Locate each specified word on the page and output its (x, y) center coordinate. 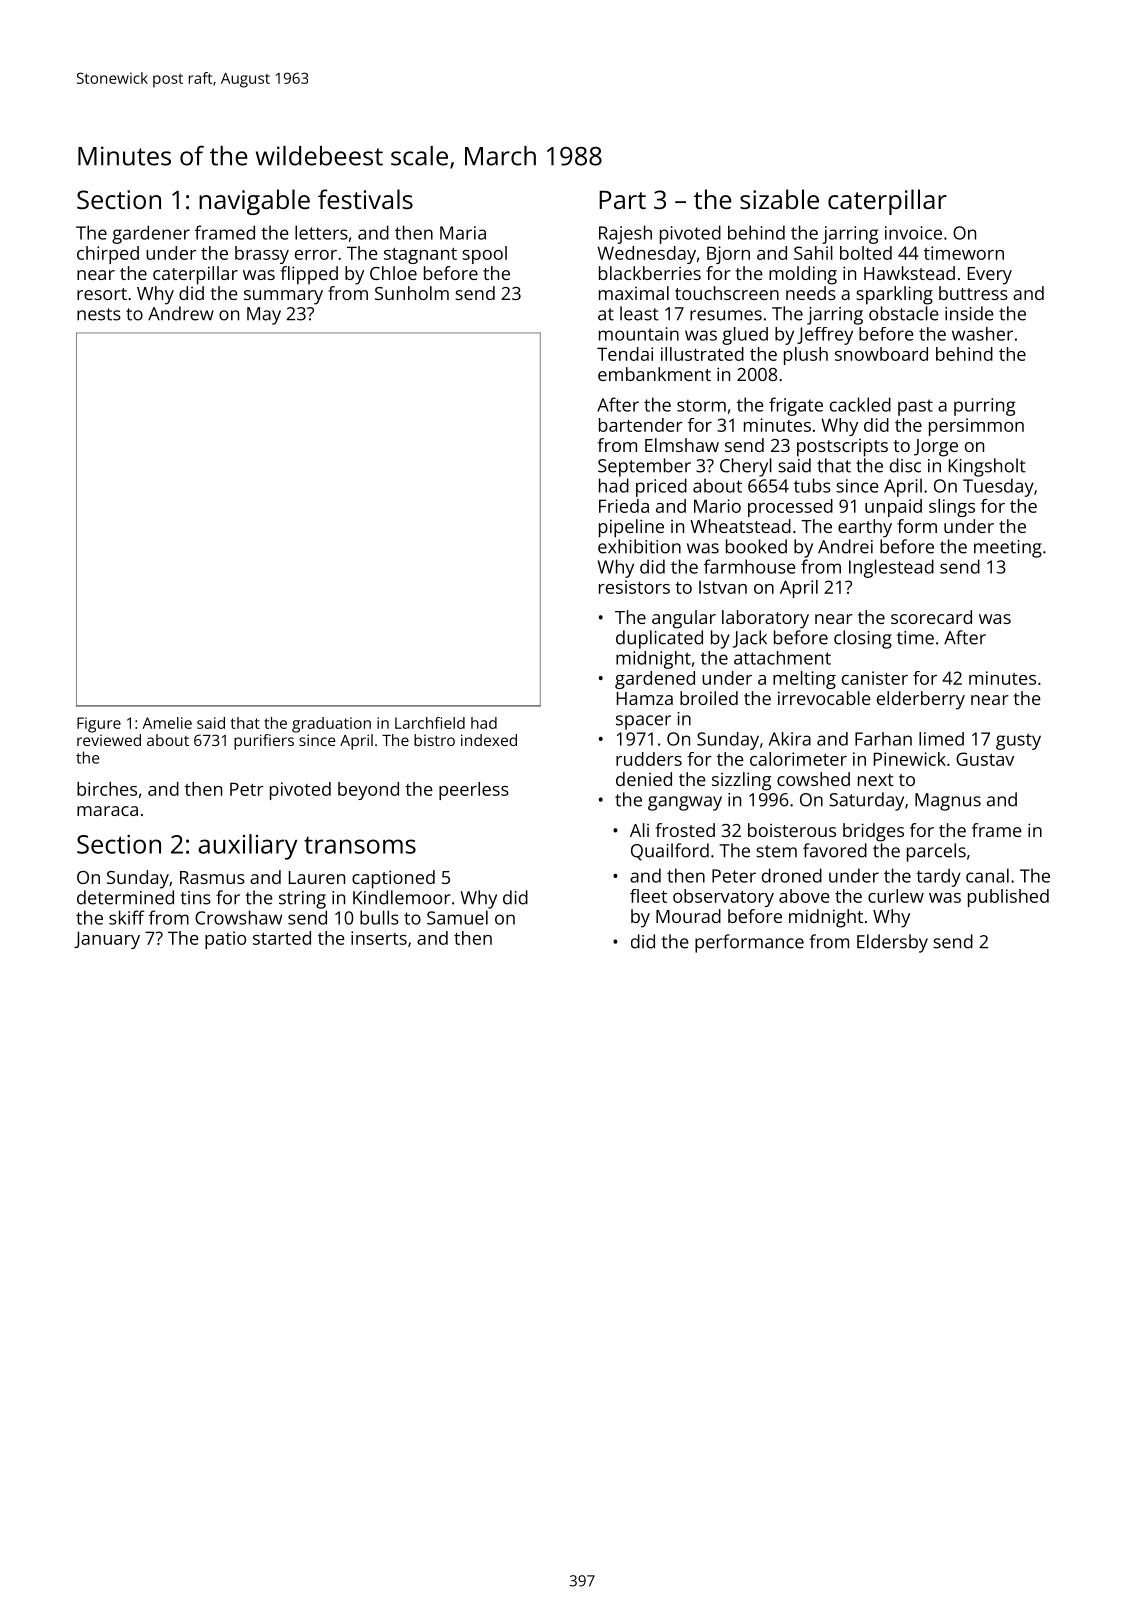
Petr (247, 789)
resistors (634, 587)
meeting (1008, 549)
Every (990, 276)
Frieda (624, 506)
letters (321, 232)
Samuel (457, 917)
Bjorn (728, 255)
